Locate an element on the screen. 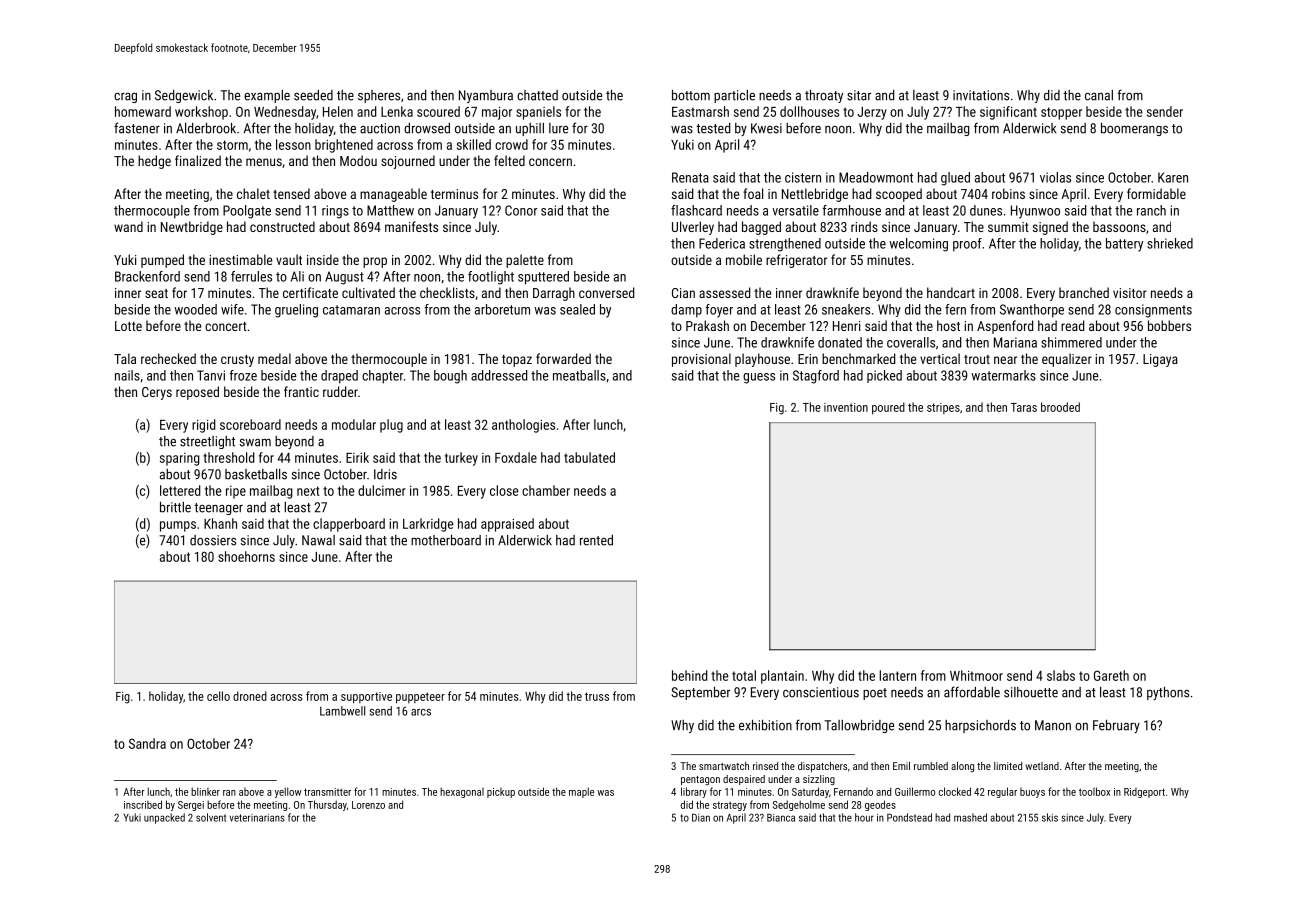 The height and width of the screenshot is (924, 1308). Gareth is located at coordinates (1111, 675).
